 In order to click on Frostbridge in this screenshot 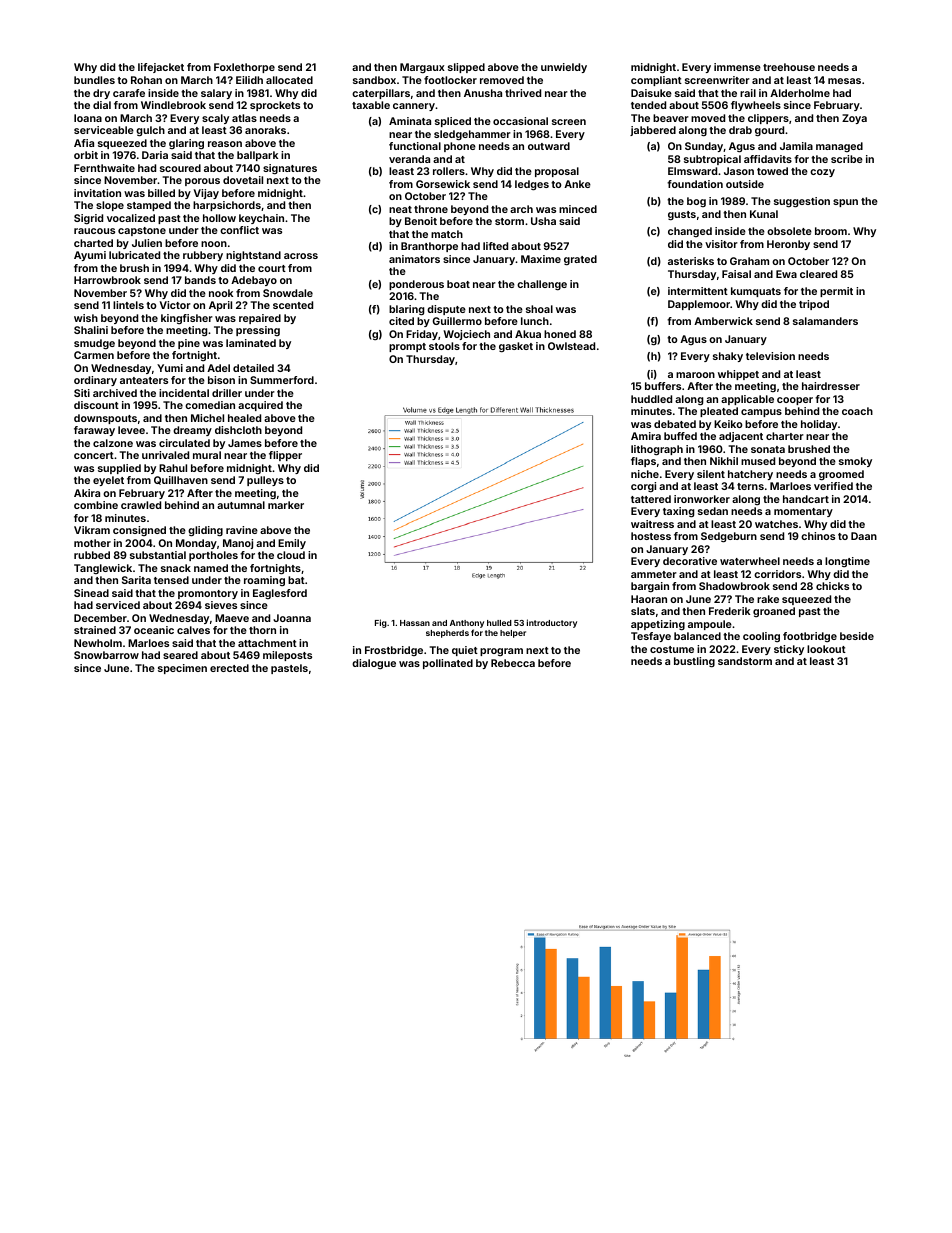, I will do `click(394, 651)`.
